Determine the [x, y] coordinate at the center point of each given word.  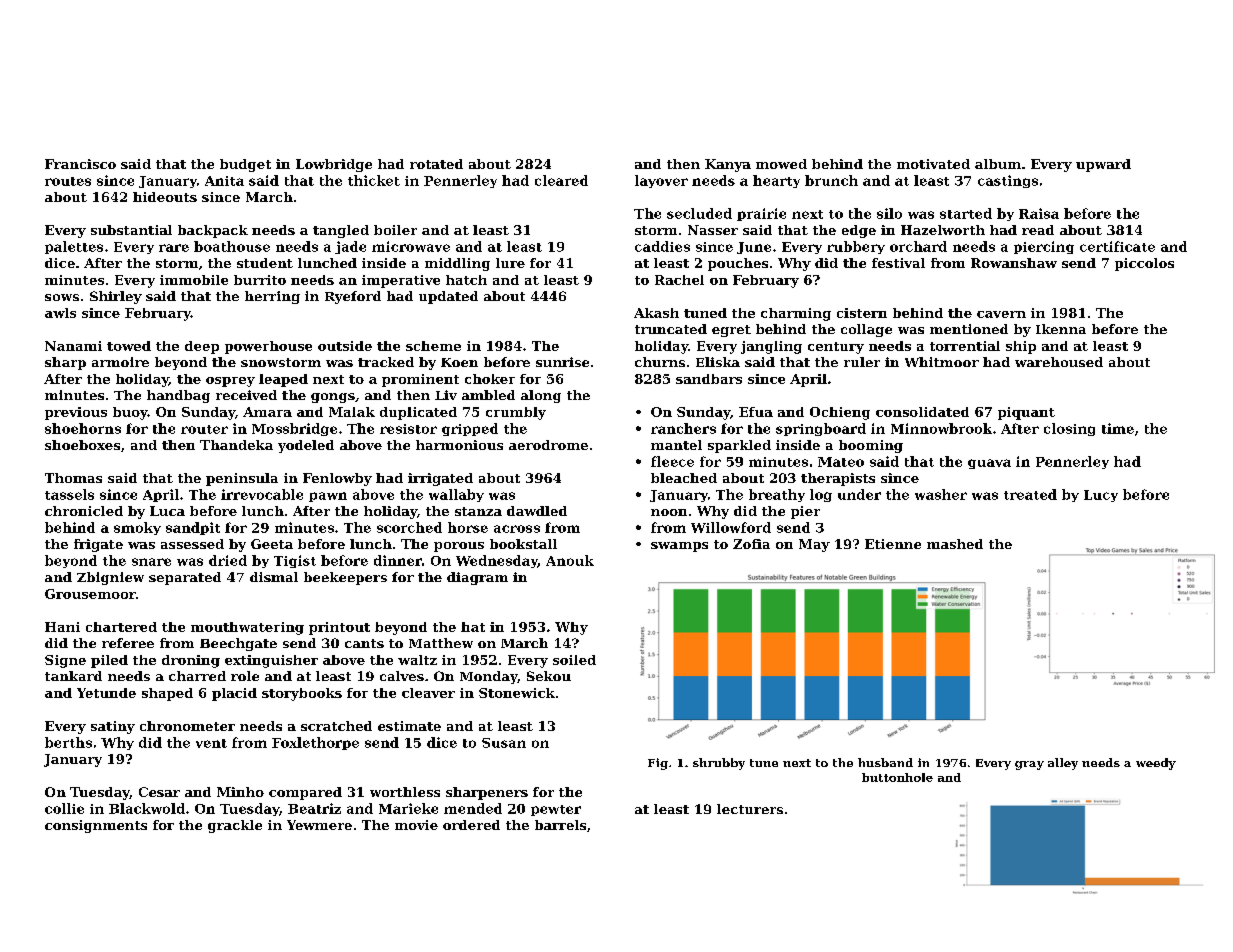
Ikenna [1061, 329]
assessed [192, 544]
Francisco [80, 164]
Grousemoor [90, 594]
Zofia [751, 544]
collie [64, 808]
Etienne [893, 544]
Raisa [1039, 213]
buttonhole [897, 777]
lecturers [750, 809]
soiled [574, 660]
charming [796, 314]
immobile [194, 280]
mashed [955, 544]
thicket [374, 180]
